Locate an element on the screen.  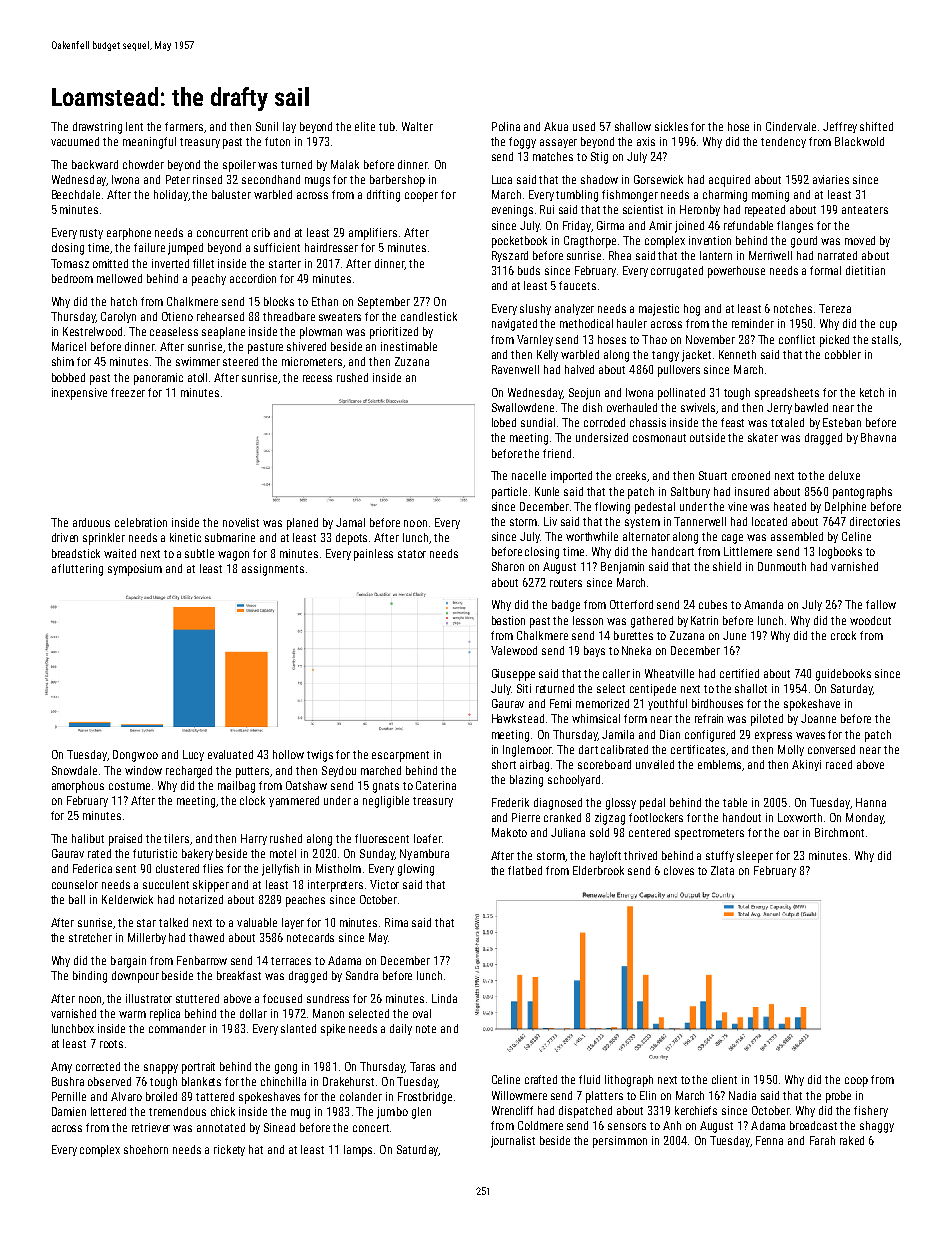
Carolyn is located at coordinates (118, 317).
